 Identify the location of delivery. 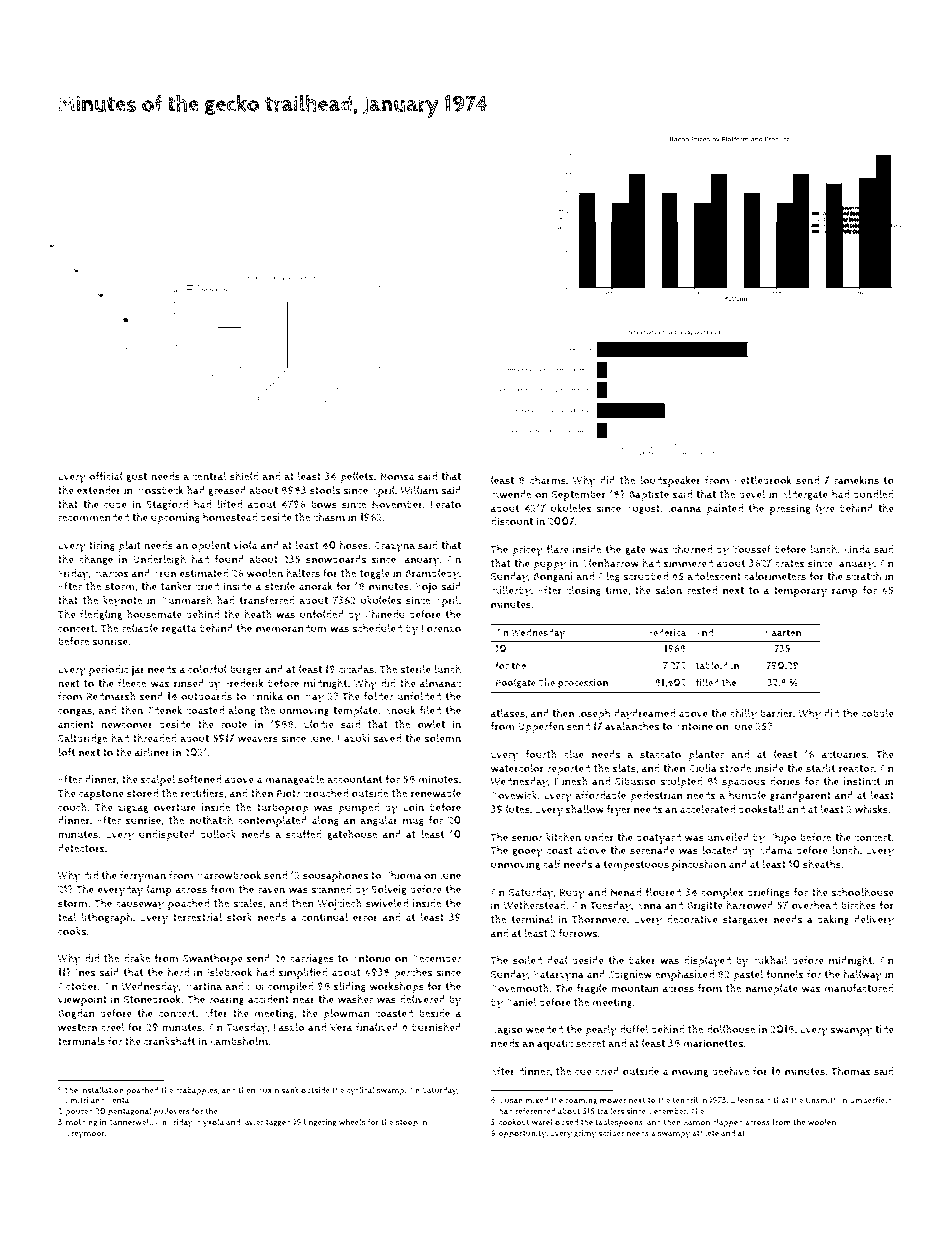
(874, 921).
